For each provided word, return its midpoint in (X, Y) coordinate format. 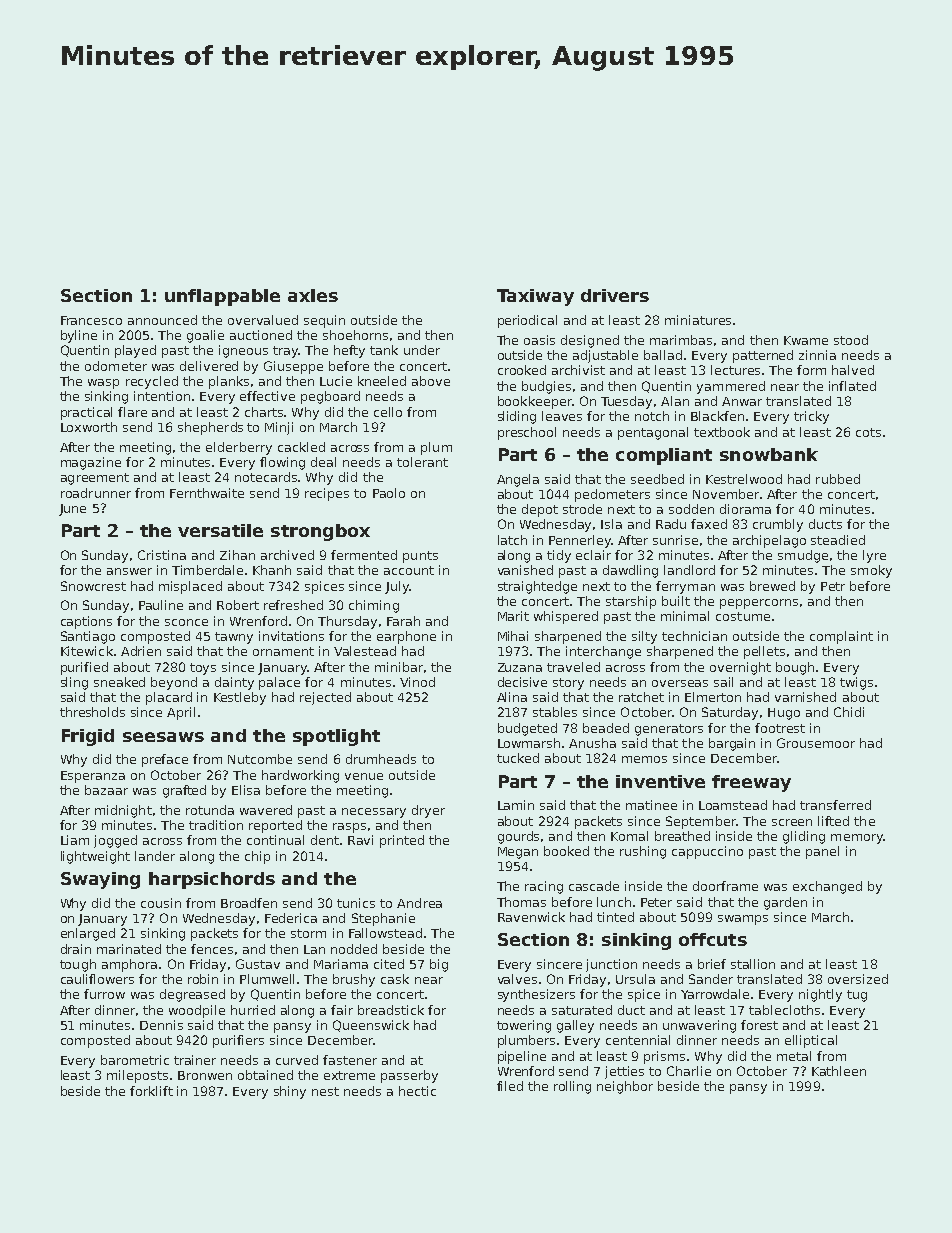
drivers (615, 295)
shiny (290, 1092)
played (135, 351)
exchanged (827, 887)
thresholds (92, 712)
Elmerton (713, 697)
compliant (664, 456)
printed (402, 841)
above (431, 381)
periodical (527, 321)
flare (132, 412)
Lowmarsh (529, 743)
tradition (216, 825)
